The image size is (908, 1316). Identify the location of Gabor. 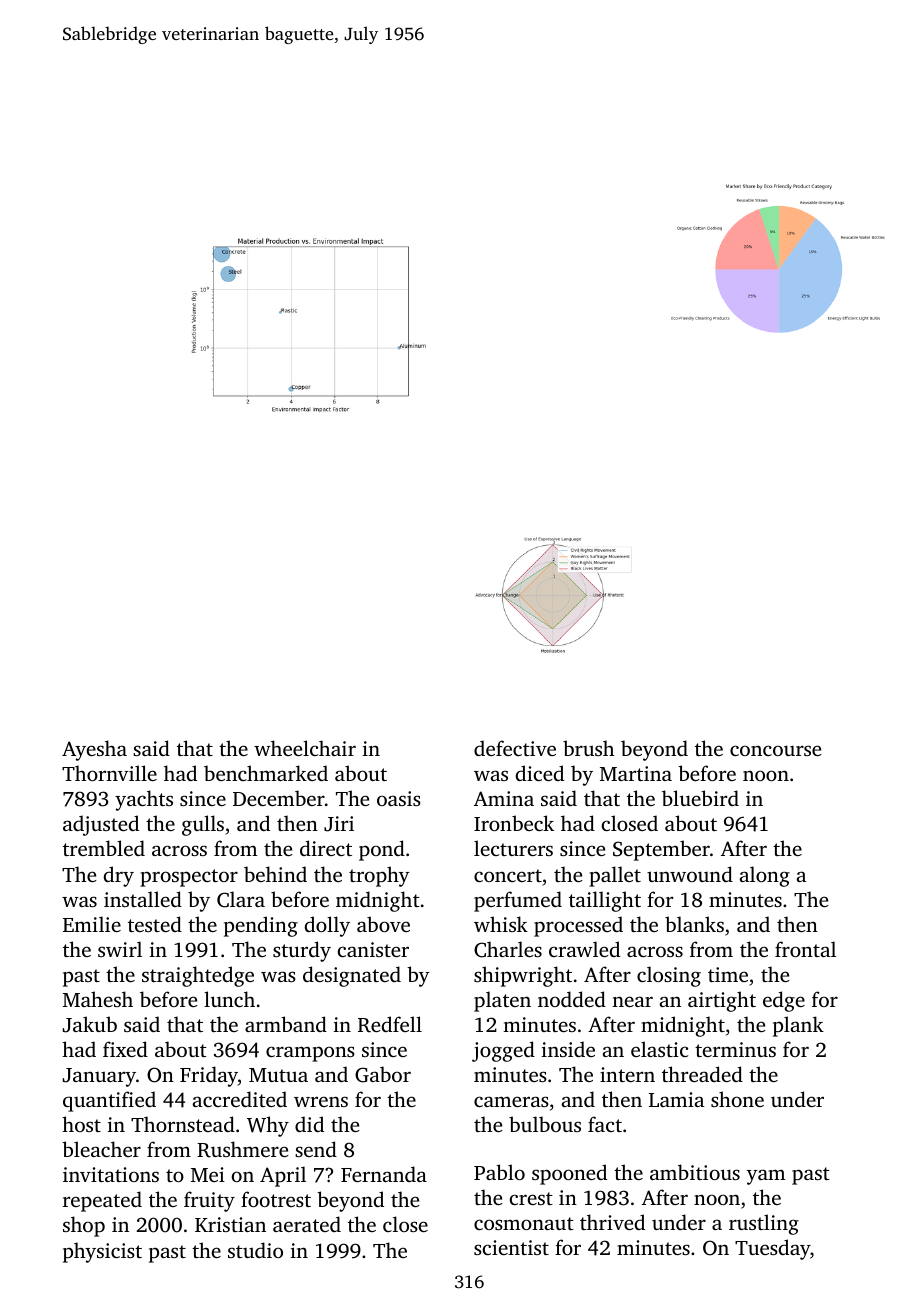
(383, 1074).
